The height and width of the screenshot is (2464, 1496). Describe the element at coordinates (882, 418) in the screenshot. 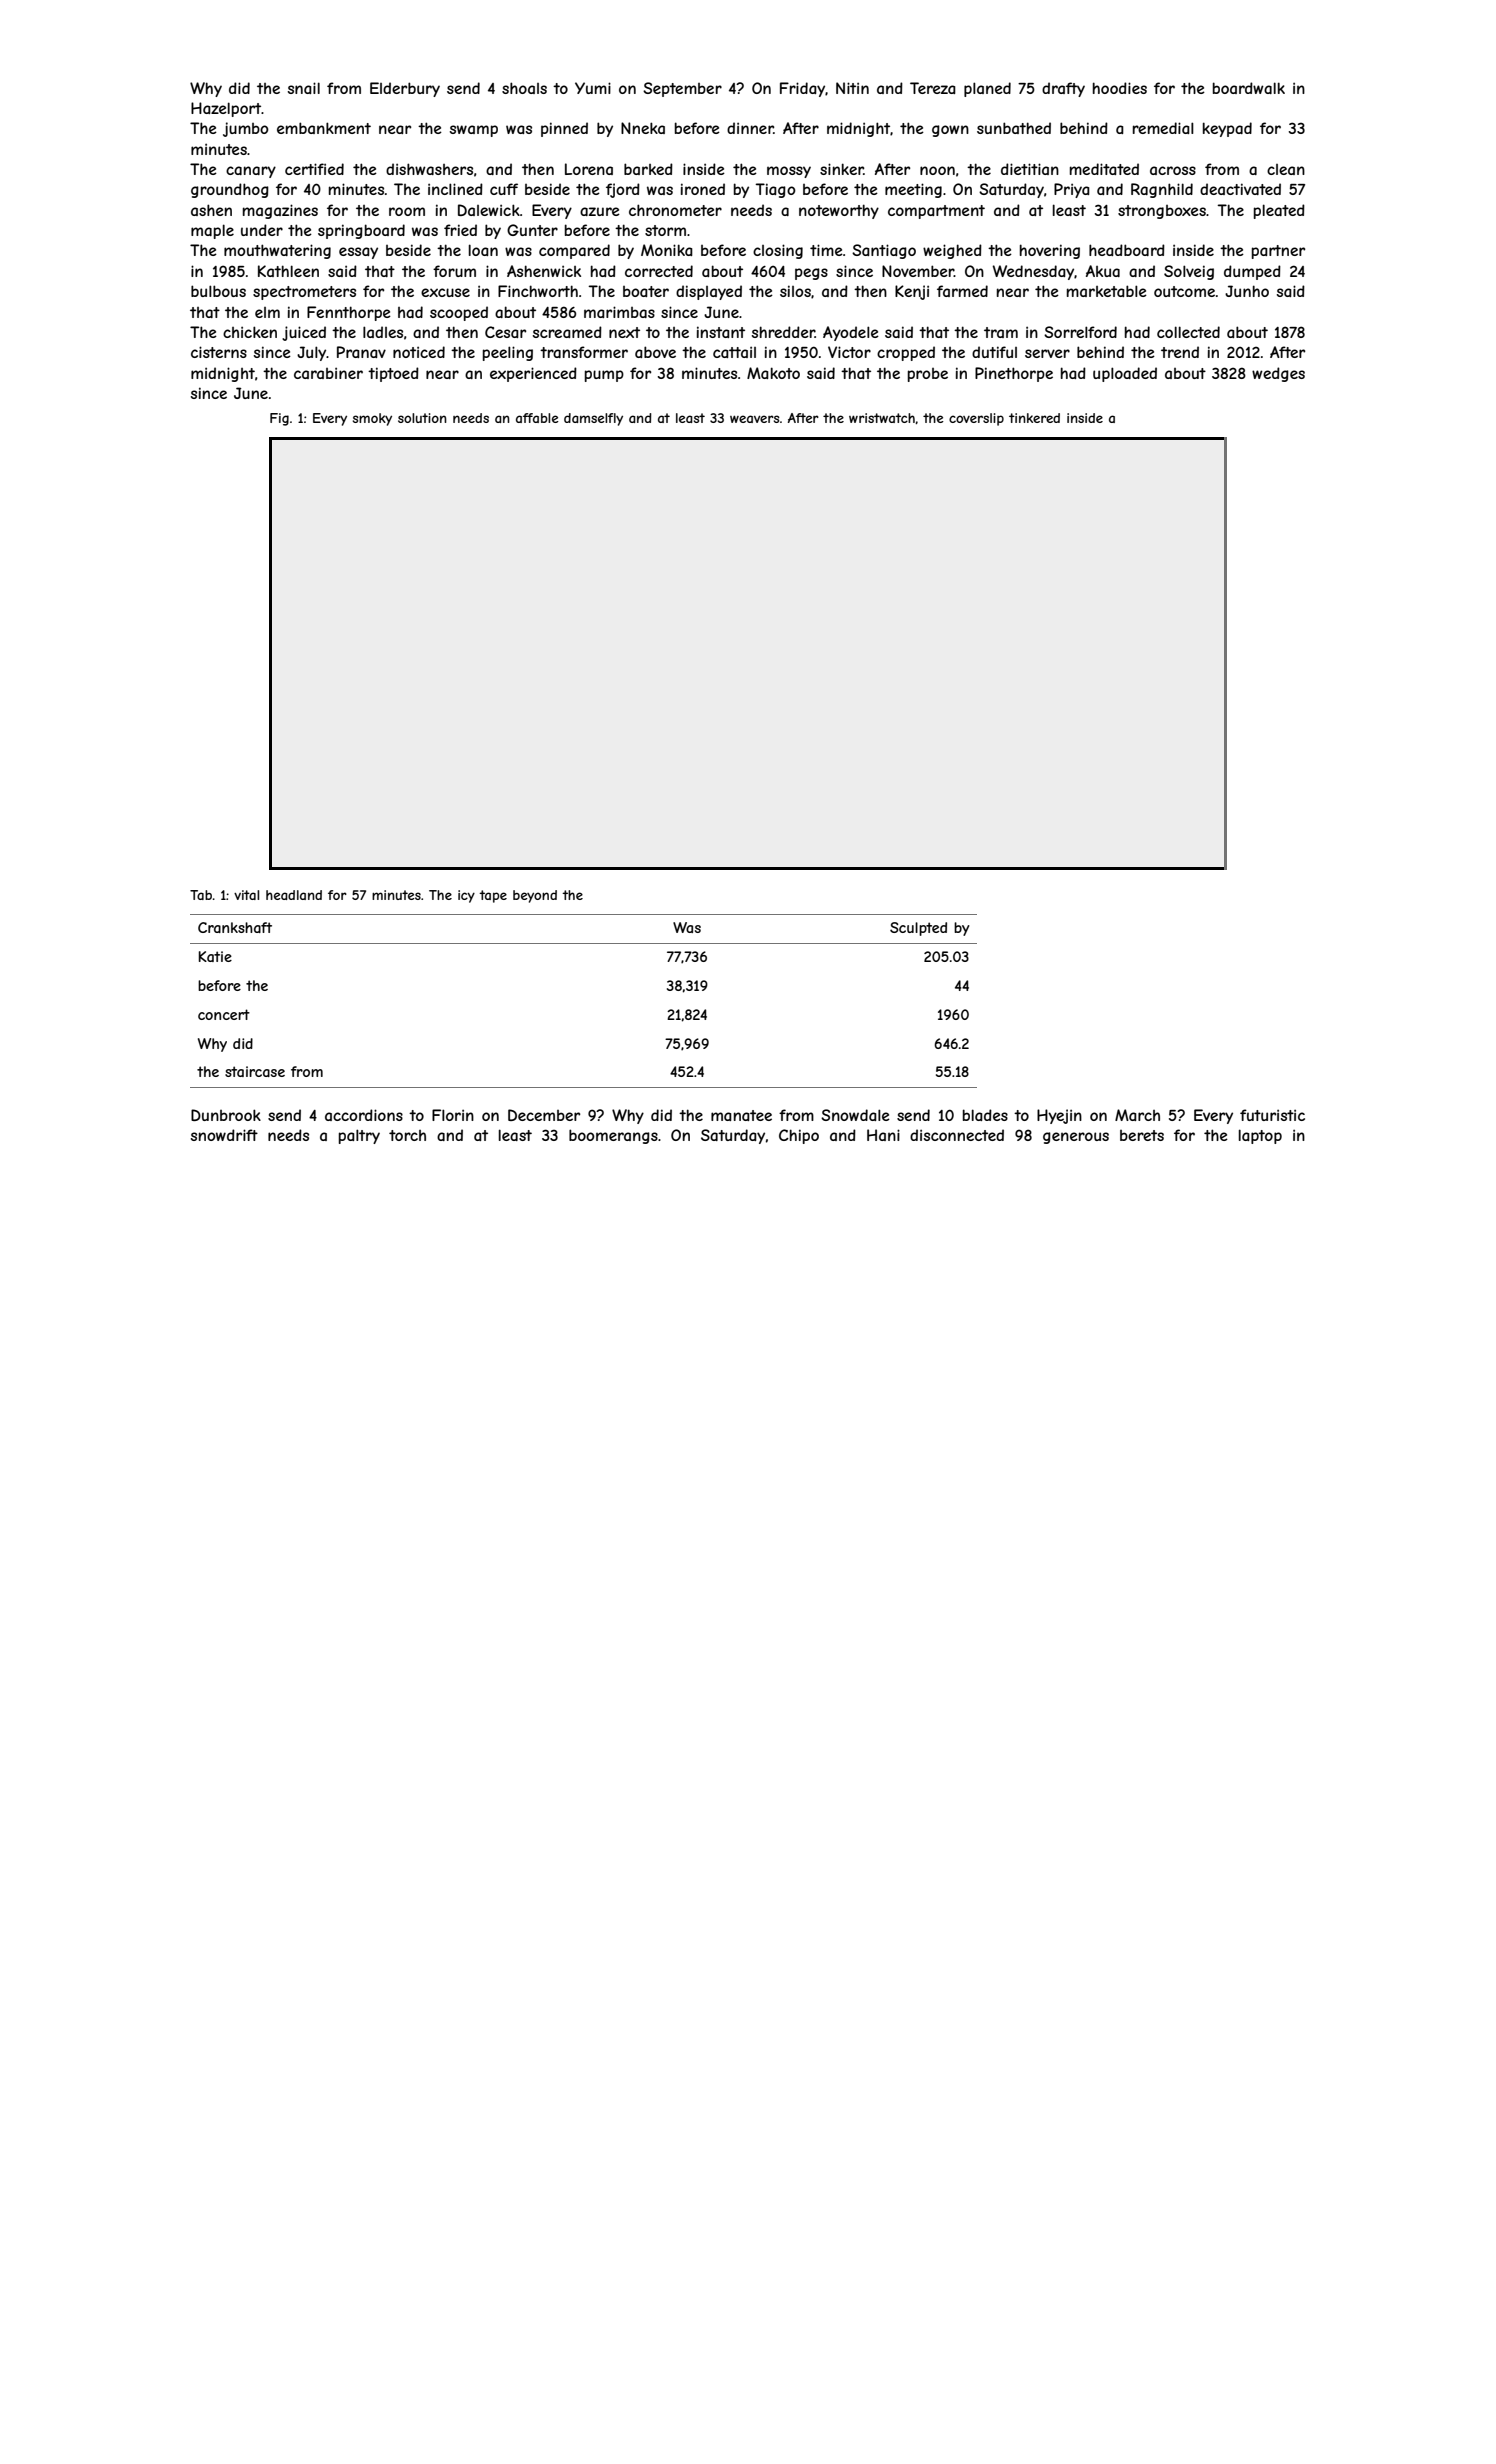

I see `wristwatch` at that location.
